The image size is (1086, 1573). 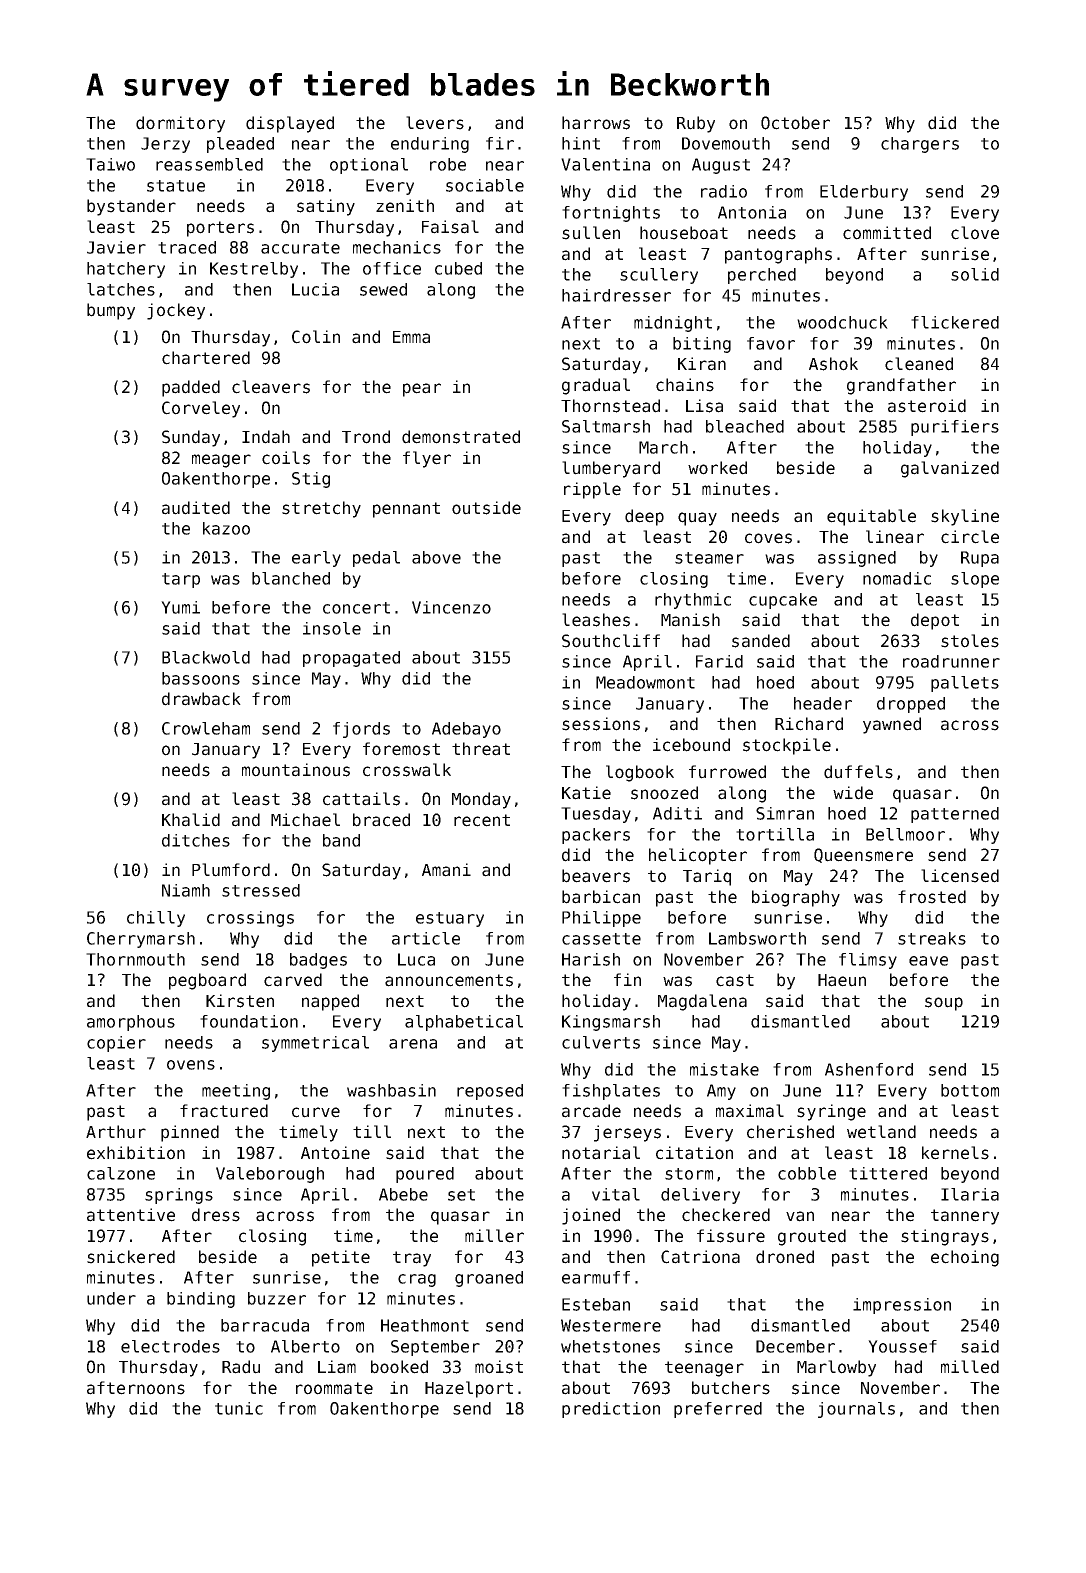 What do you see at coordinates (795, 123) in the screenshot?
I see `October` at bounding box center [795, 123].
